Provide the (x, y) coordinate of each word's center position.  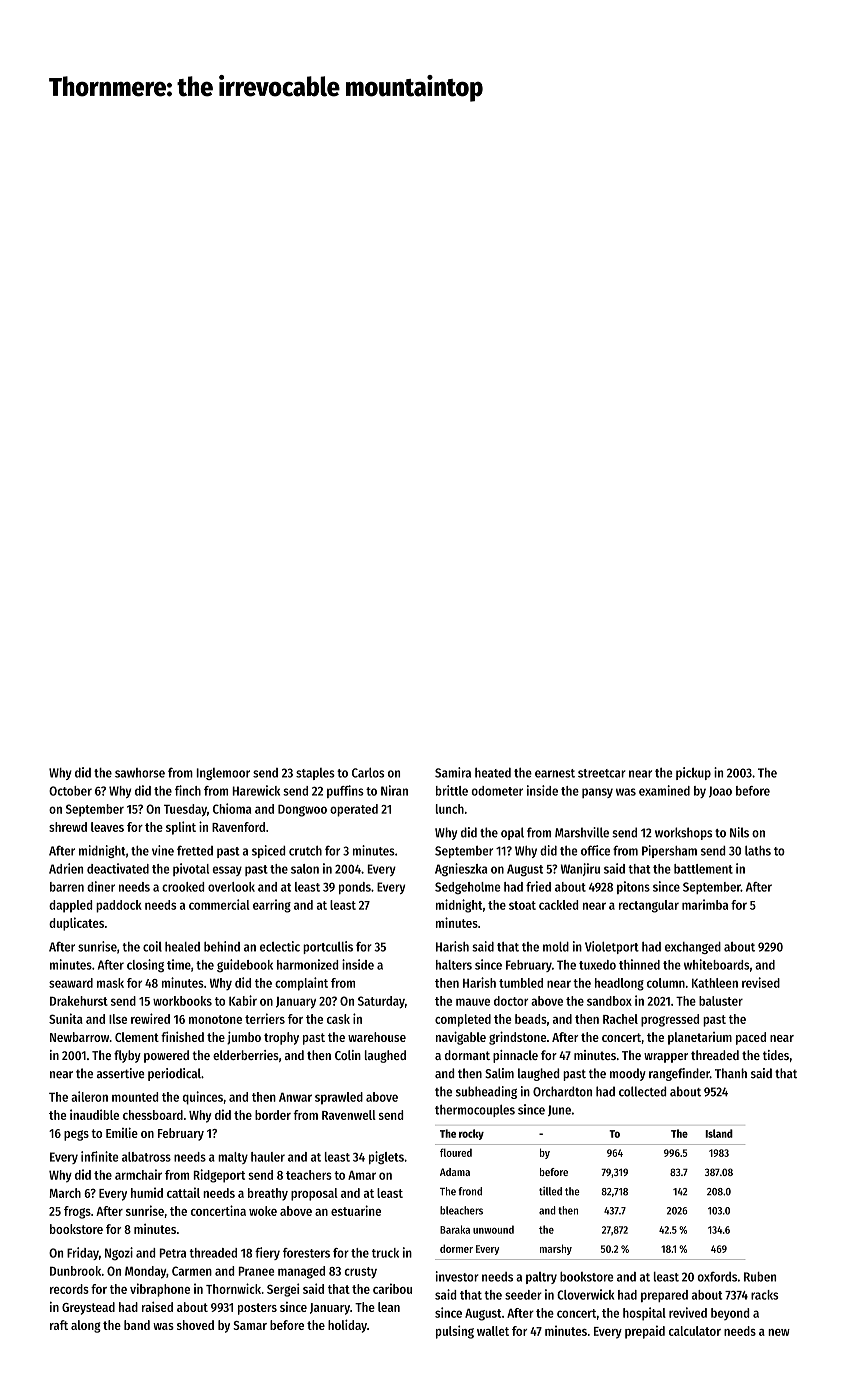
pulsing (455, 1332)
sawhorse (140, 773)
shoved (195, 1325)
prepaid (645, 1332)
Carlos (368, 773)
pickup (693, 773)
